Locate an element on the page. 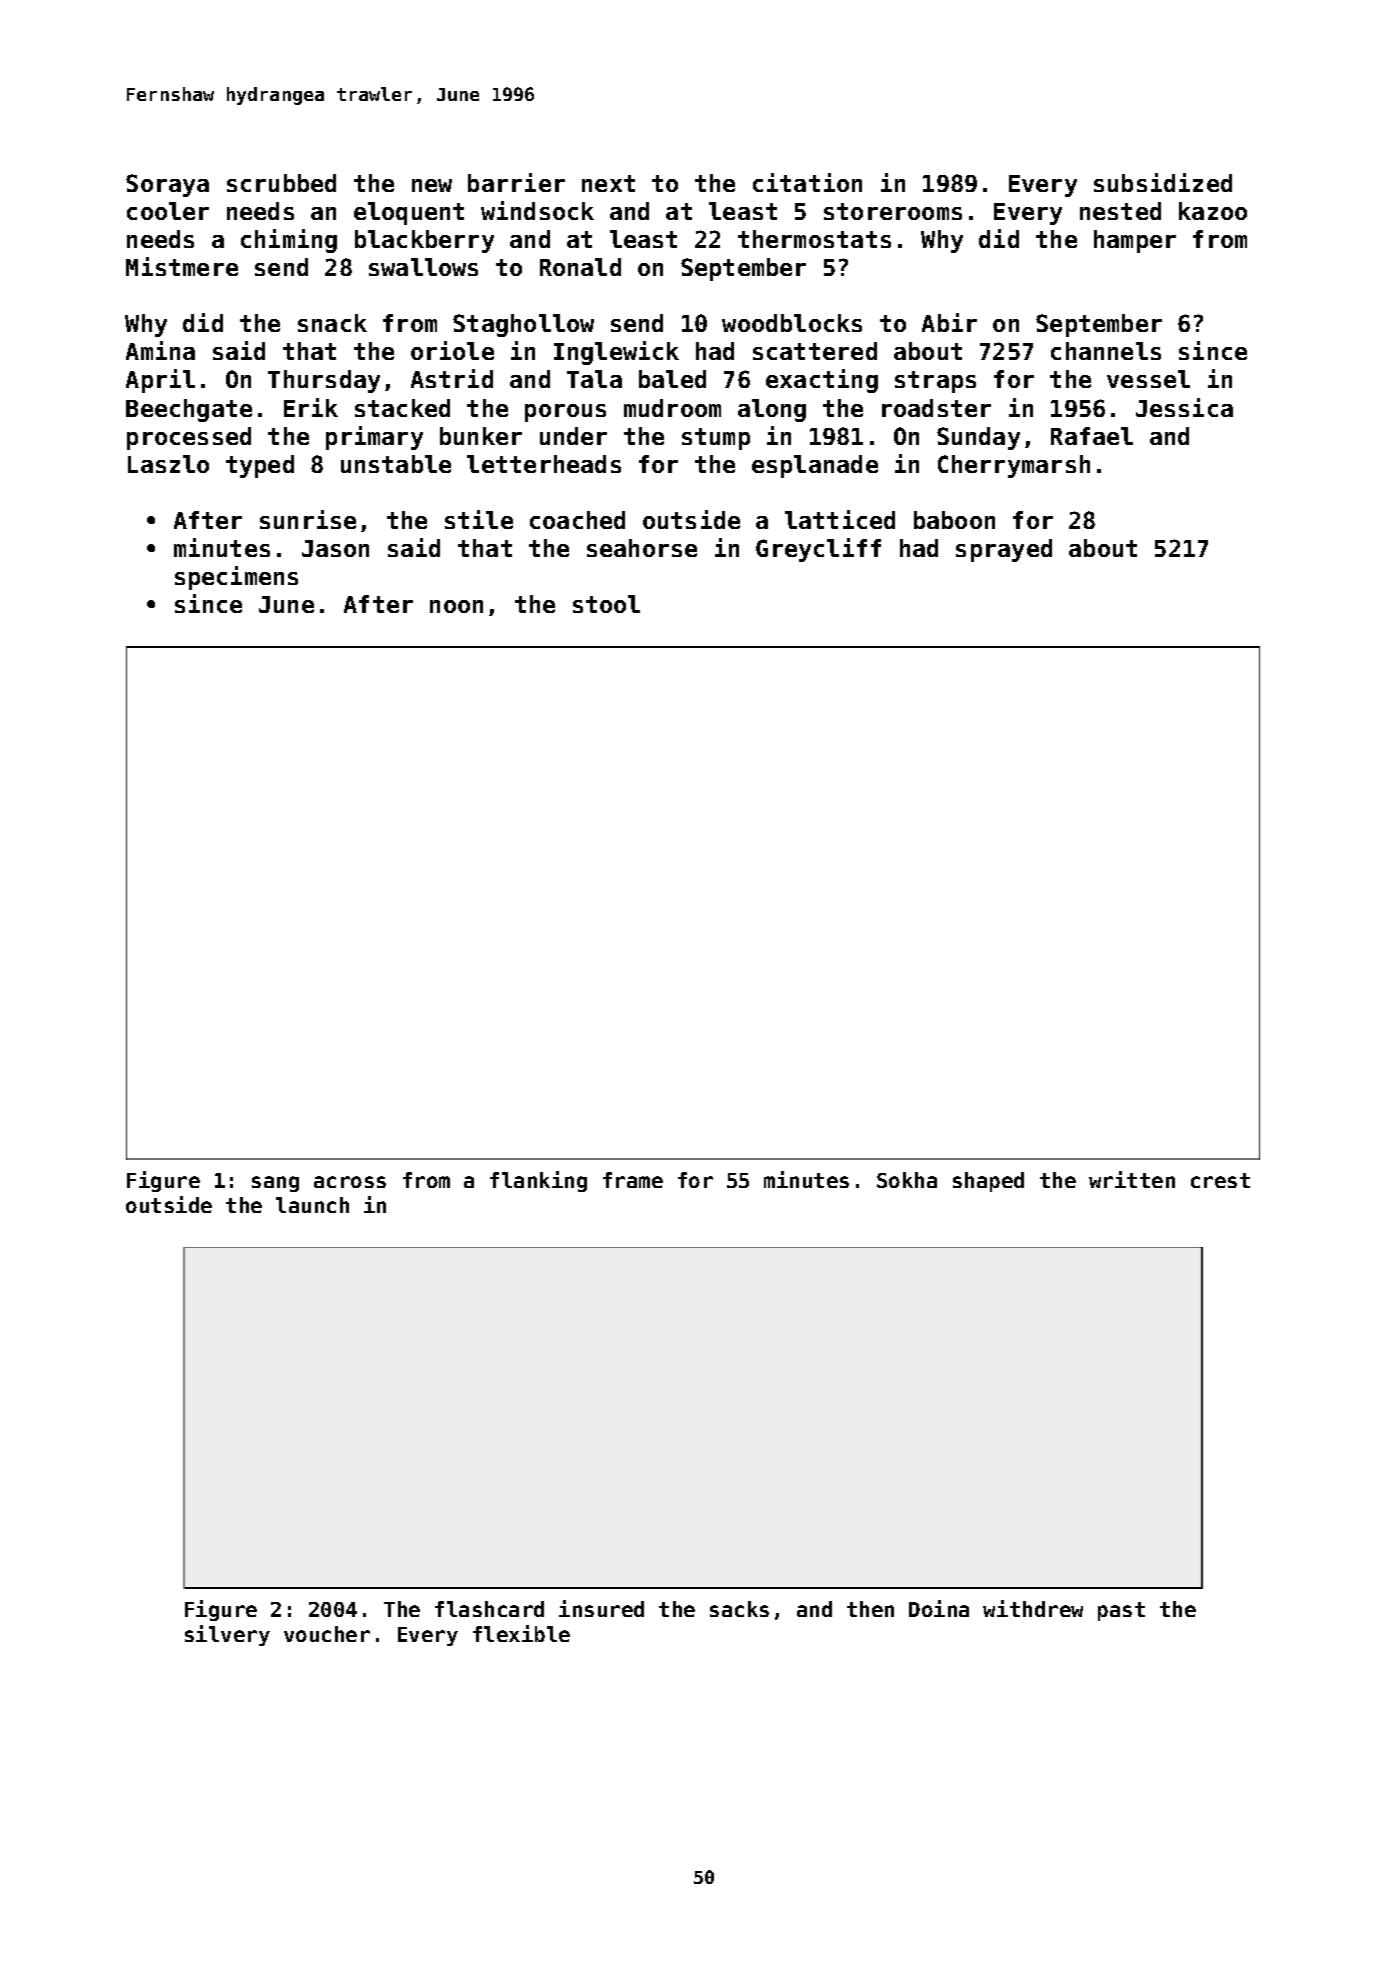 The height and width of the image is (1969, 1386). stacked is located at coordinates (402, 408).
